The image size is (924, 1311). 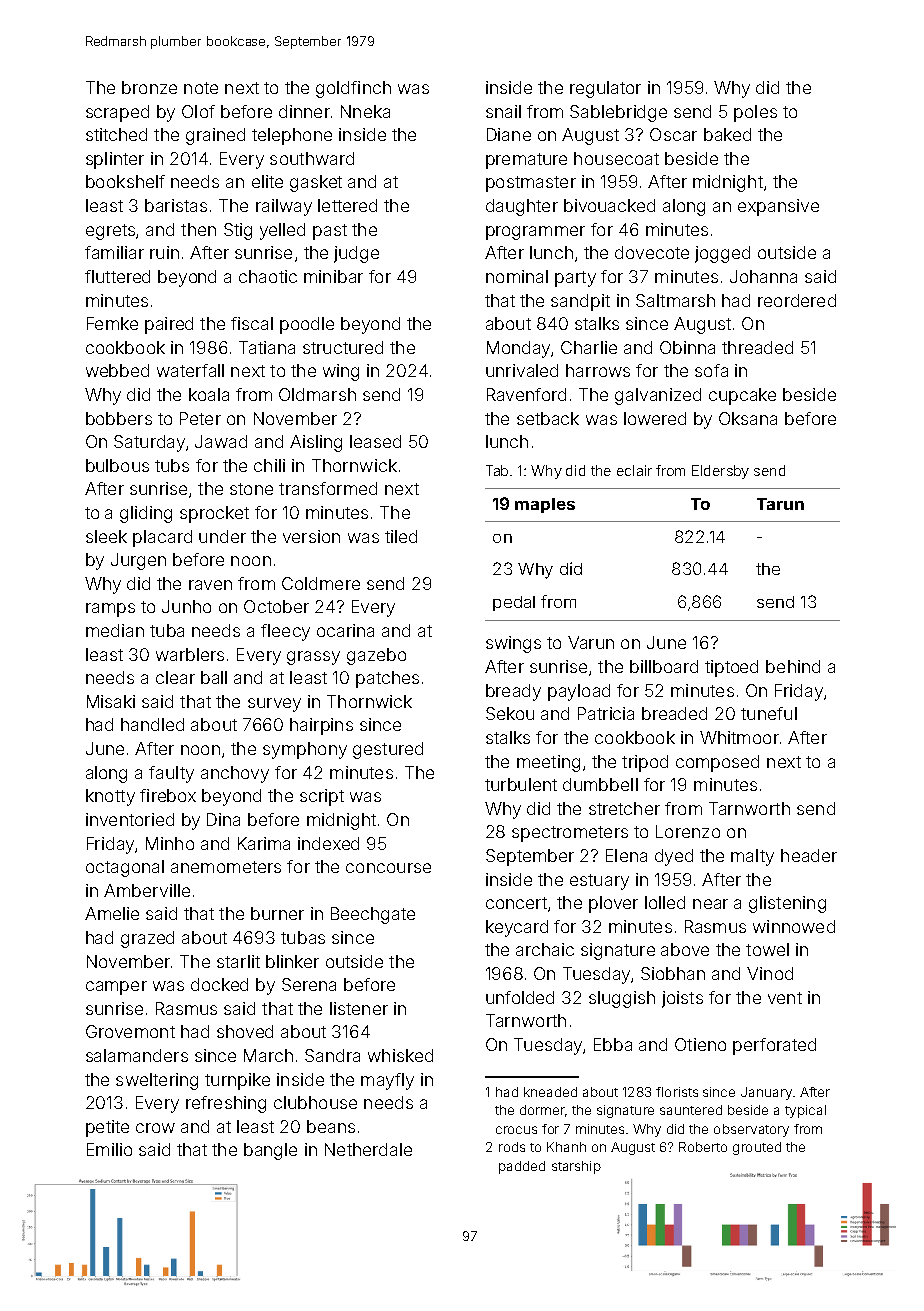 What do you see at coordinates (522, 370) in the document?
I see `unrivaled` at bounding box center [522, 370].
